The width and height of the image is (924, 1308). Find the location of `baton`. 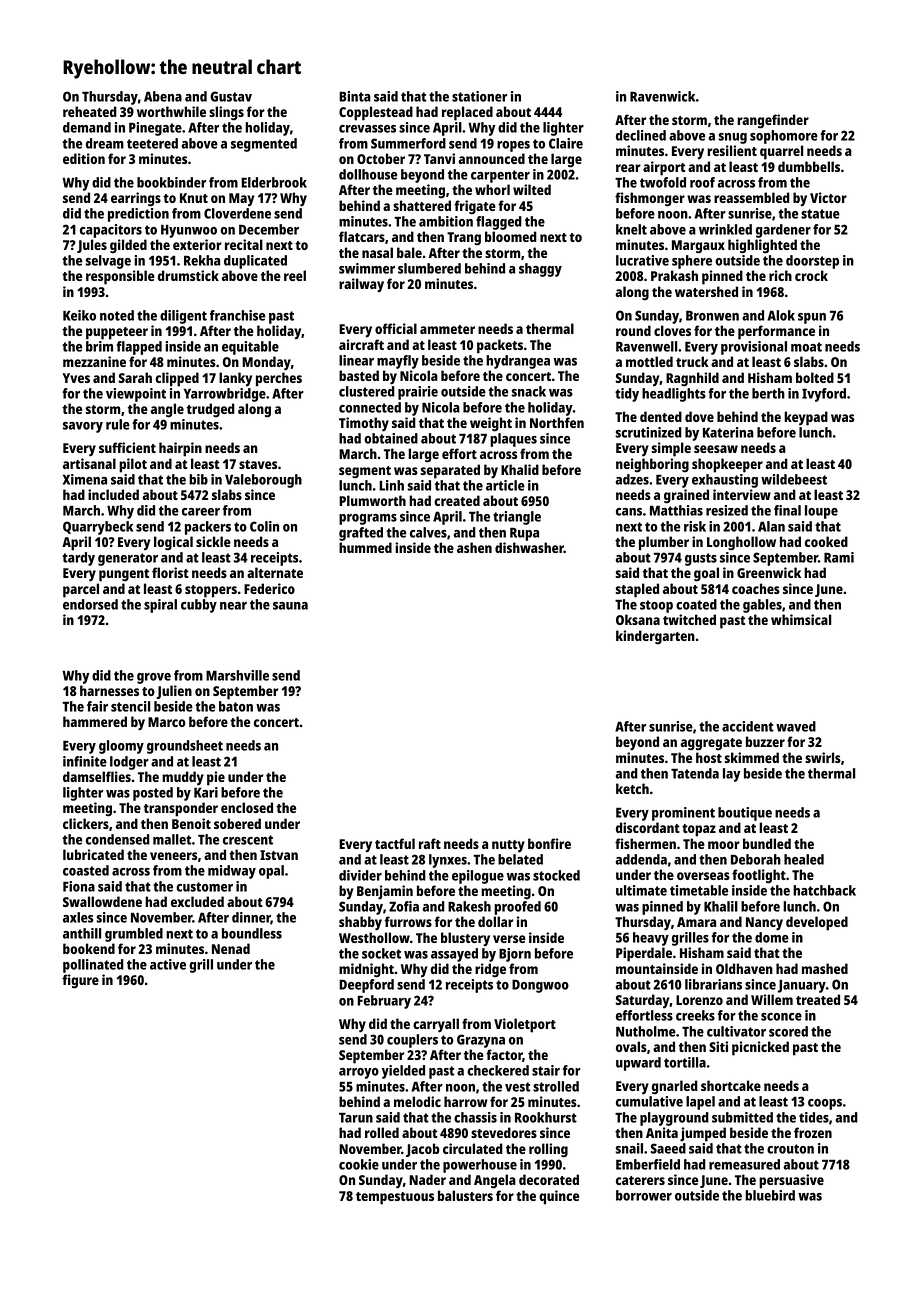

baton is located at coordinates (236, 706).
